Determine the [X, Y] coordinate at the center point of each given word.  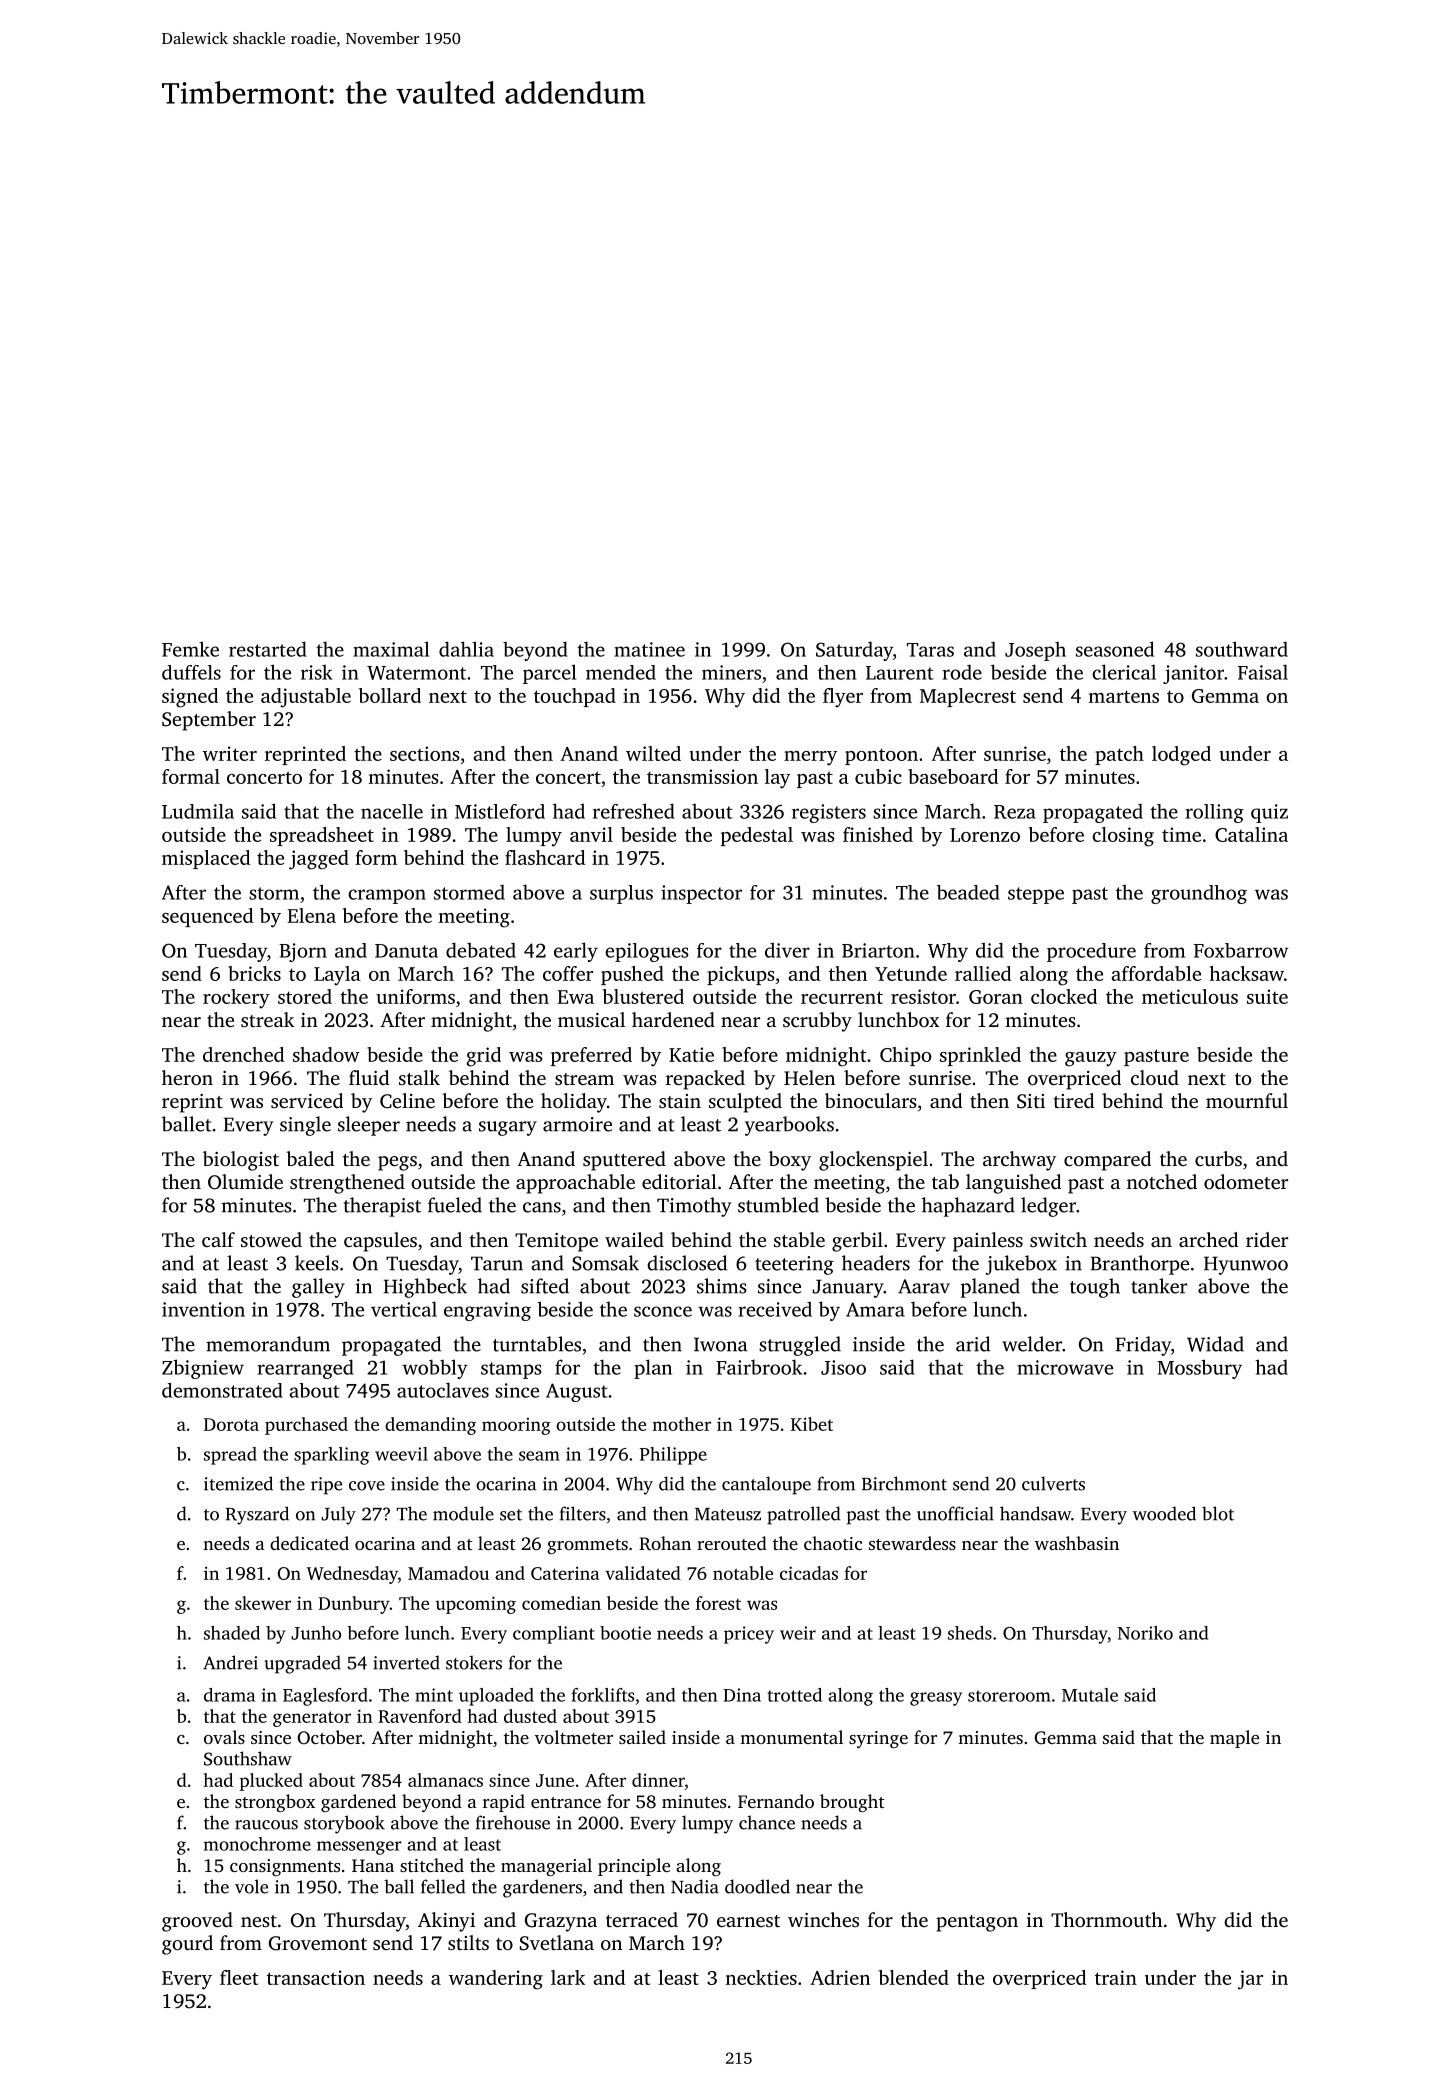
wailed [634, 1239]
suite [1267, 996]
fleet [239, 1977]
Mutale [1090, 1695]
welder [1032, 1344]
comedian [561, 1603]
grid [483, 1057]
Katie [691, 1054]
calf [218, 1239]
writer [230, 753]
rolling [1214, 813]
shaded [232, 1633]
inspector [701, 894]
